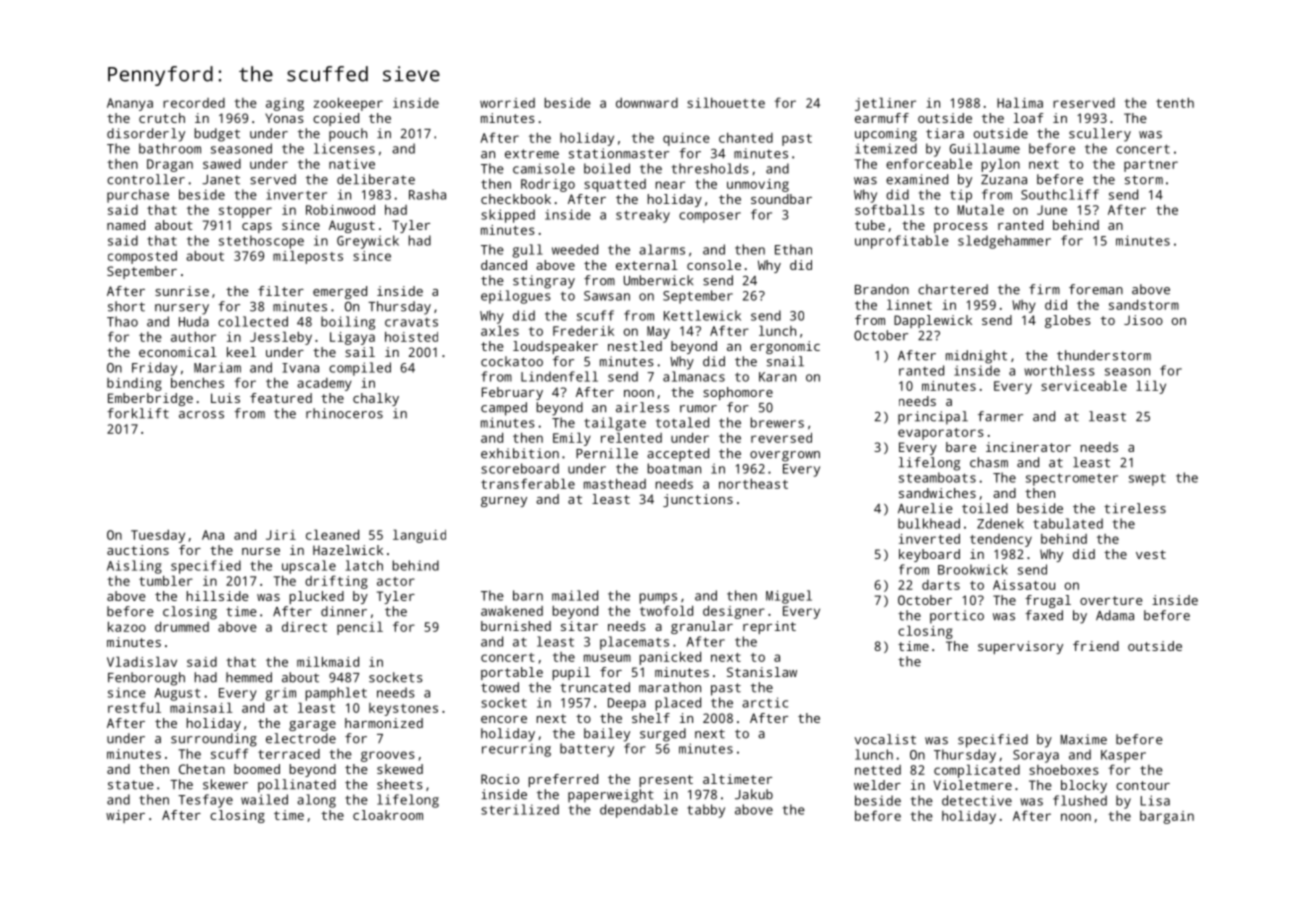 Image resolution: width=1308 pixels, height=924 pixels. I want to click on serviceable, so click(1084, 385).
